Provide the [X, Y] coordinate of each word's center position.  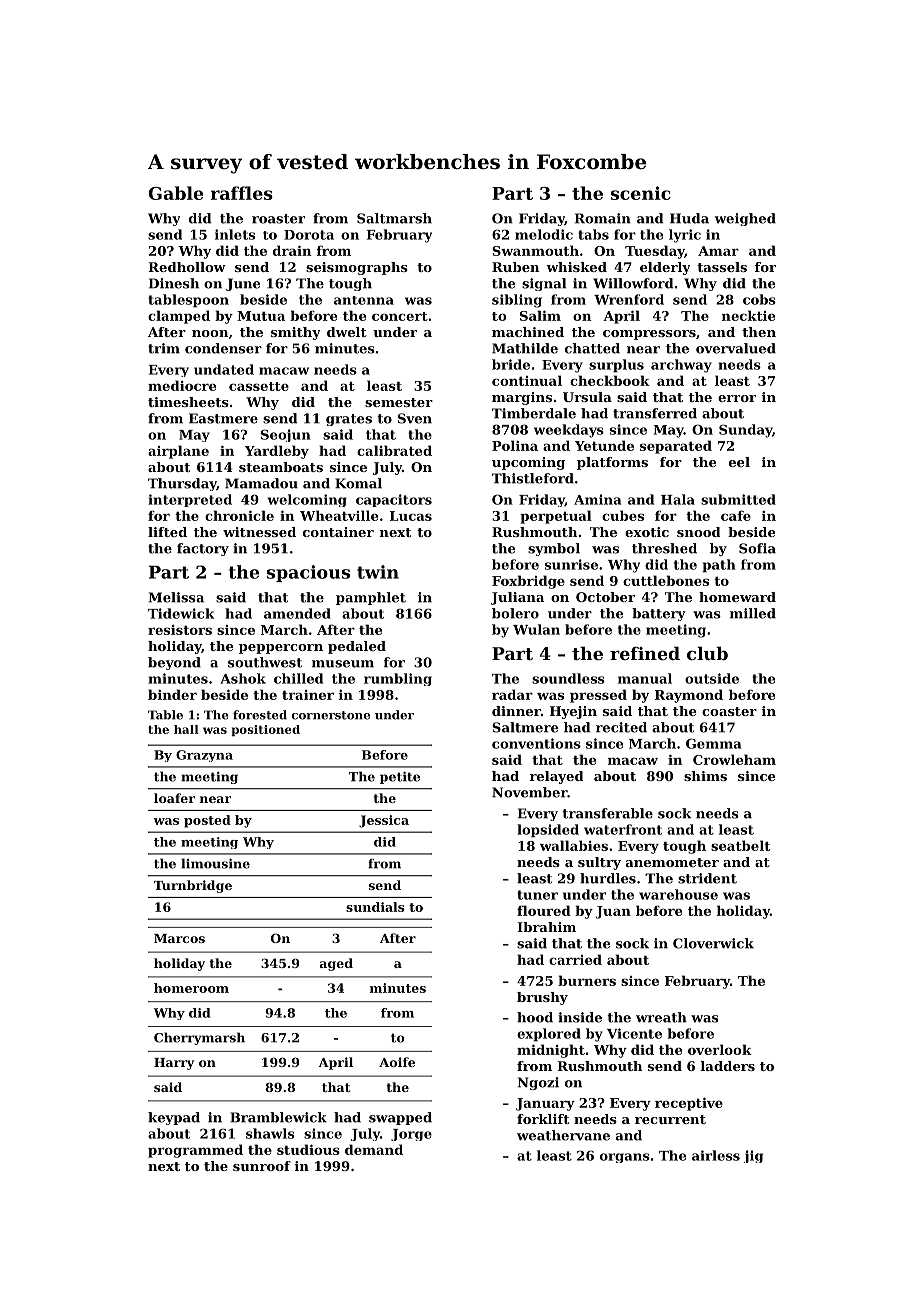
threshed [664, 548]
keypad [174, 1118]
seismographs [357, 268]
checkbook [610, 380]
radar [512, 694]
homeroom [191, 988]
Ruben [515, 267]
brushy [542, 998]
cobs [759, 299]
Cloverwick [713, 943]
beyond [174, 663]
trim [164, 348]
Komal [358, 483]
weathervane [563, 1135]
